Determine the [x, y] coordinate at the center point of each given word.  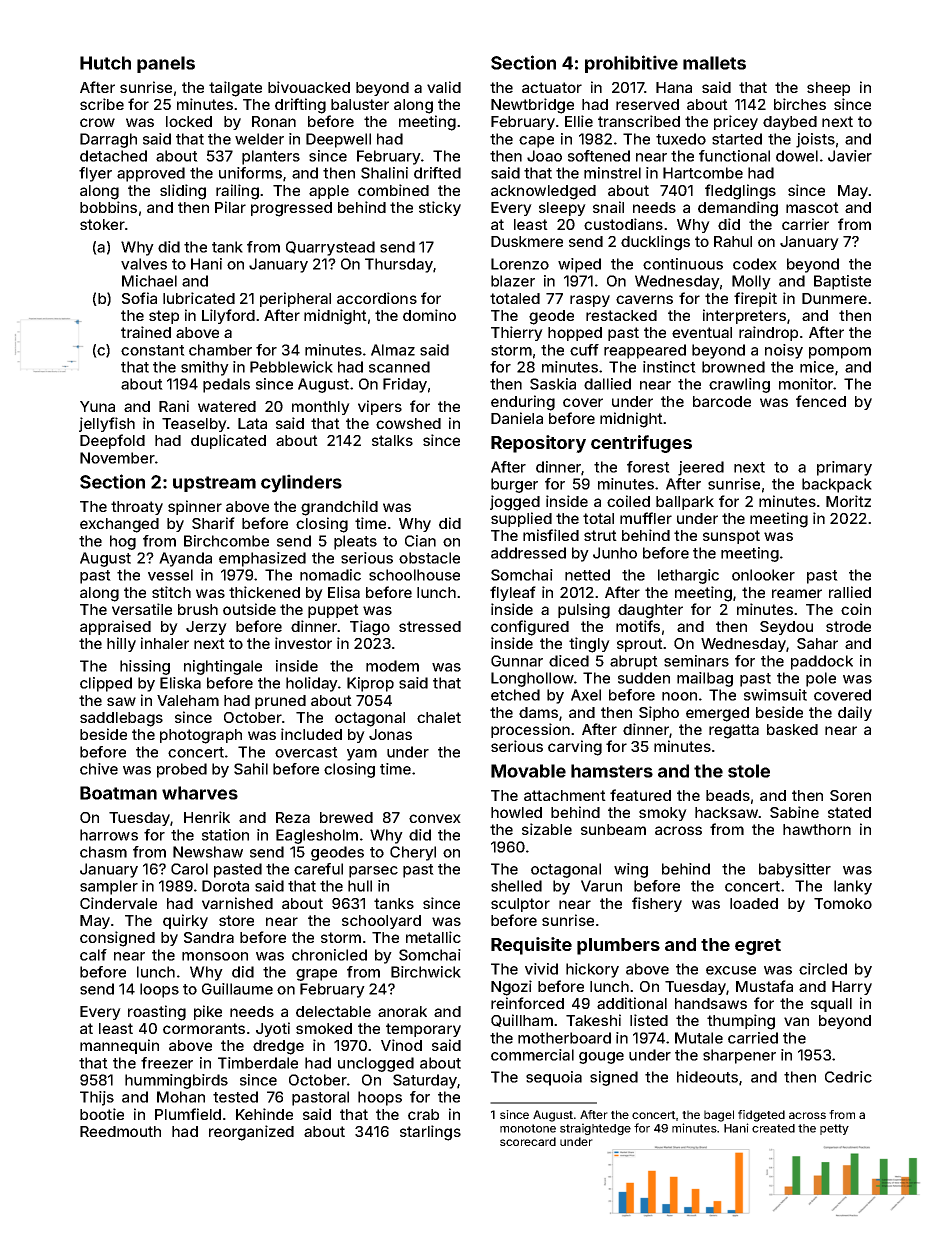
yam [362, 755]
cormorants [204, 1028]
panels [166, 64]
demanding [738, 209]
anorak [402, 1011]
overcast [306, 752]
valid [444, 87]
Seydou [786, 628]
